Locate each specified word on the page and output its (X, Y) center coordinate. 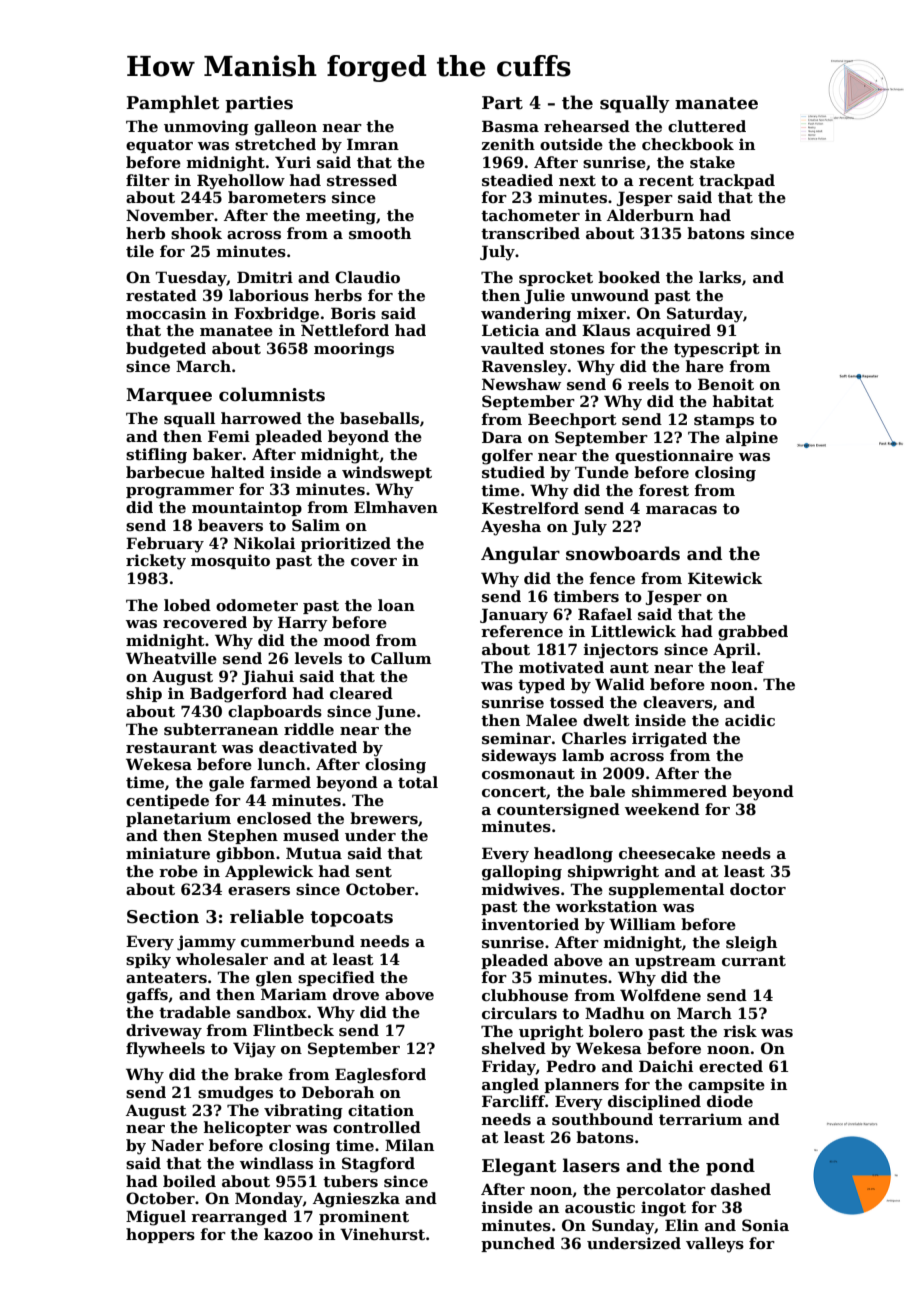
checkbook (688, 144)
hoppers (160, 1235)
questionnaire (674, 456)
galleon (285, 128)
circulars (519, 1013)
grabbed (753, 633)
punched (518, 1244)
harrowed (261, 418)
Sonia (765, 1225)
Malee (551, 720)
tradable (195, 1012)
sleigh (751, 944)
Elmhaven (396, 507)
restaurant (171, 747)
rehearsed (587, 126)
